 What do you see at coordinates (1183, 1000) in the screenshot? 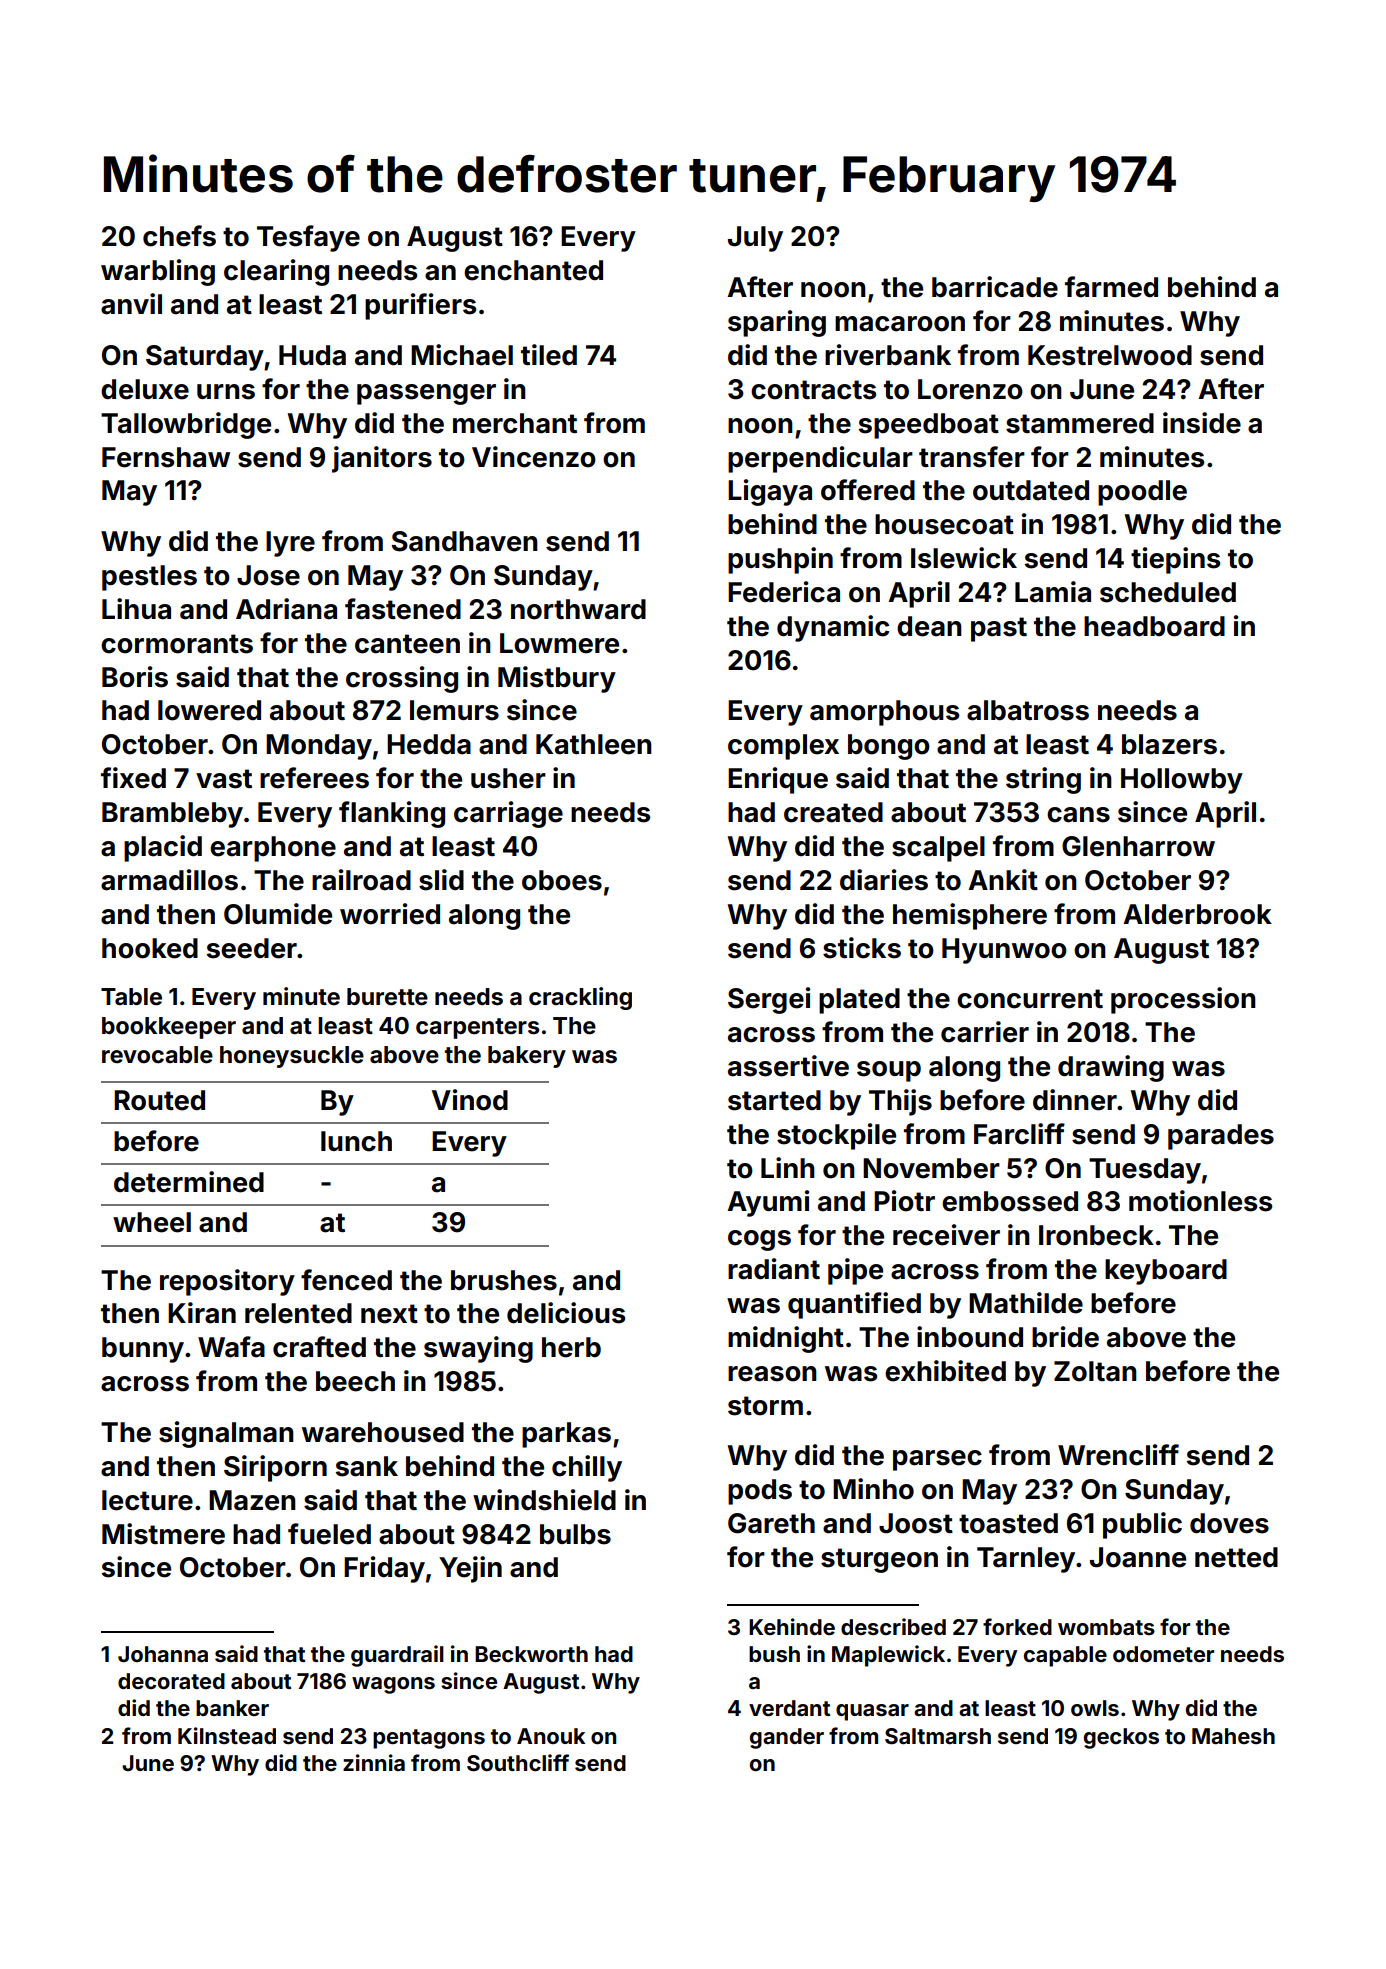
I see `procession` at bounding box center [1183, 1000].
